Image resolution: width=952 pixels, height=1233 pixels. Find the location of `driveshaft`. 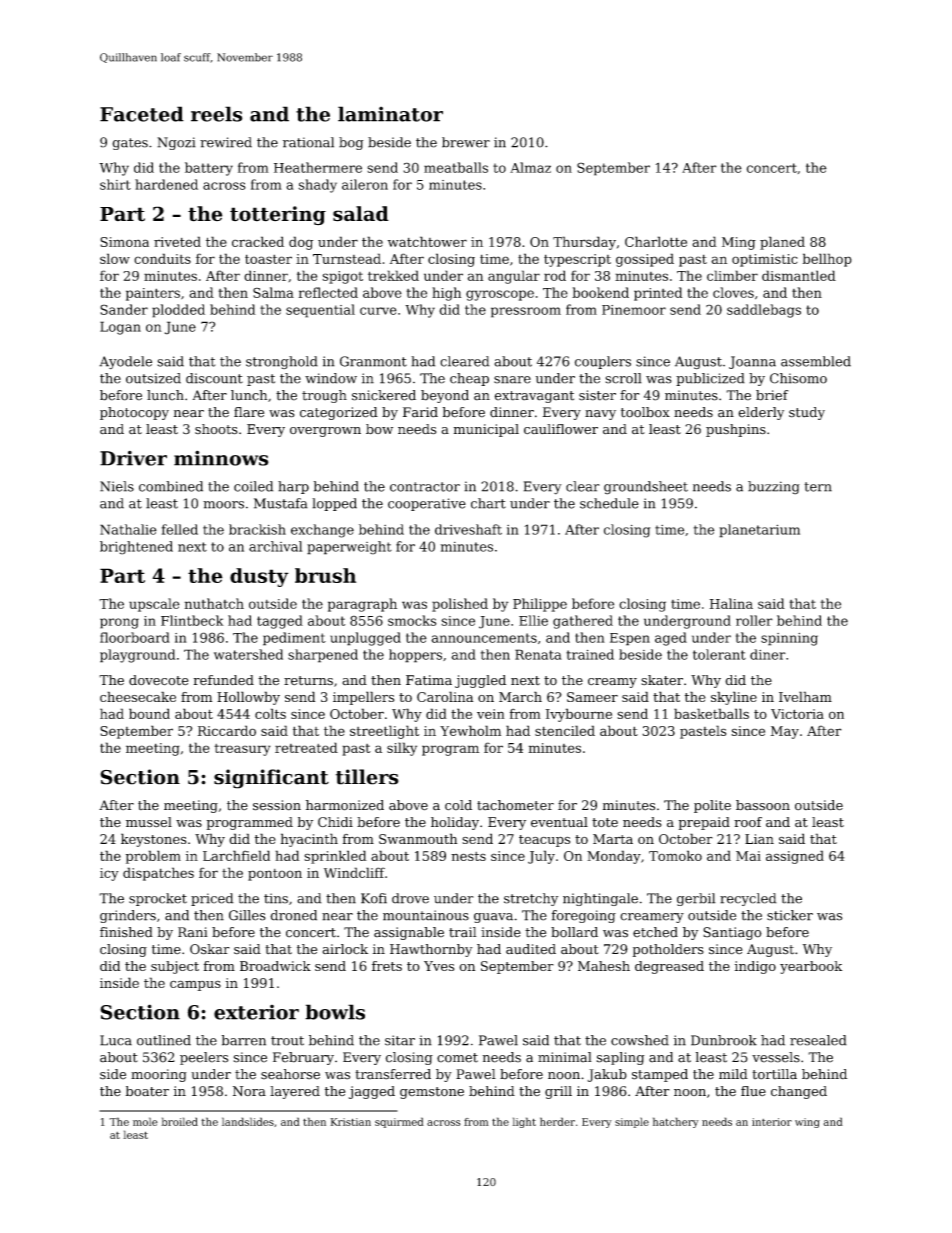

driveshaft is located at coordinates (468, 529).
